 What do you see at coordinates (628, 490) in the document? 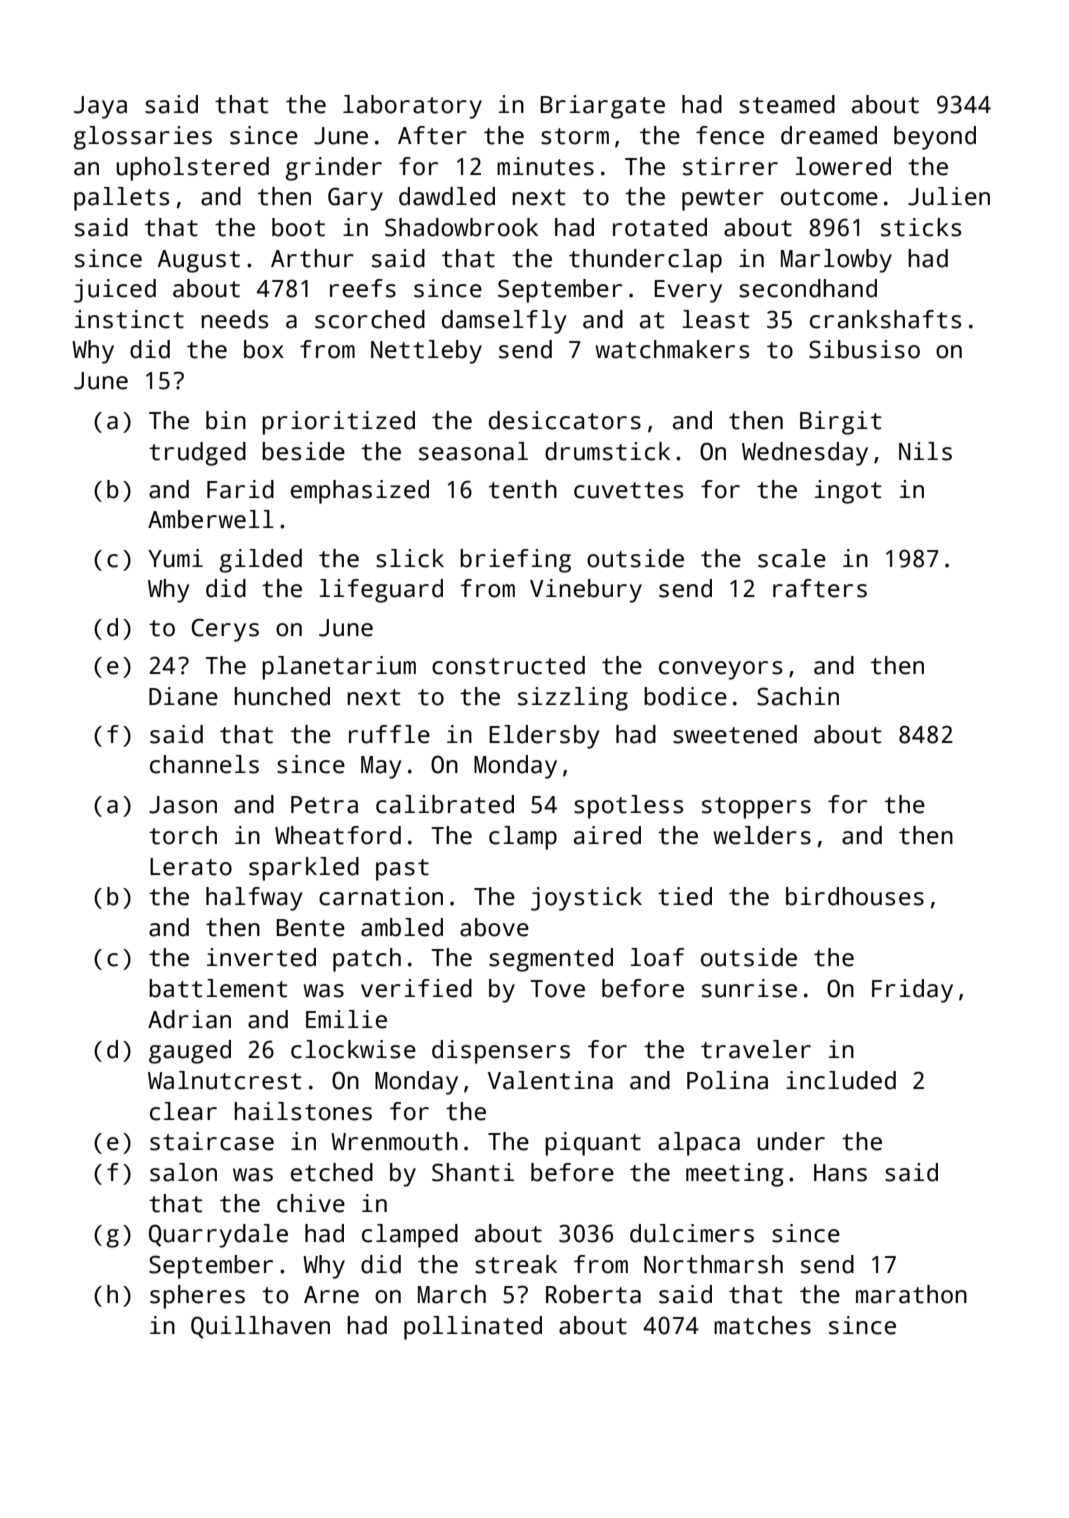
I see `cuvettes` at bounding box center [628, 490].
